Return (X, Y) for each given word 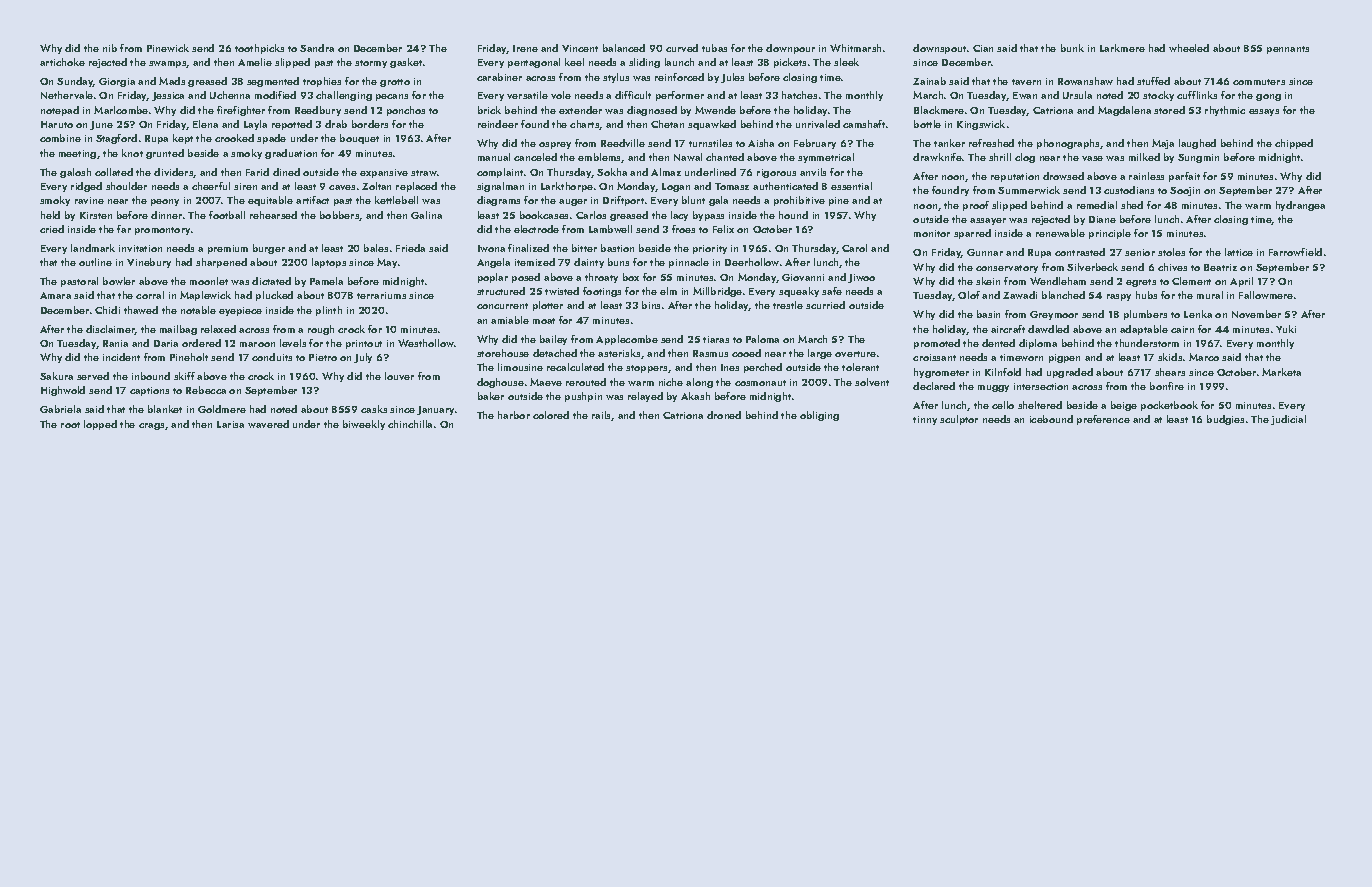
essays (1264, 112)
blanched (1063, 295)
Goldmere (222, 409)
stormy (371, 64)
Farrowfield (1295, 252)
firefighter (241, 111)
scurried (825, 305)
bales (376, 248)
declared (934, 386)
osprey (555, 145)
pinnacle (689, 263)
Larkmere (1122, 48)
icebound (1051, 419)
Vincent (580, 48)
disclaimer (110, 330)
